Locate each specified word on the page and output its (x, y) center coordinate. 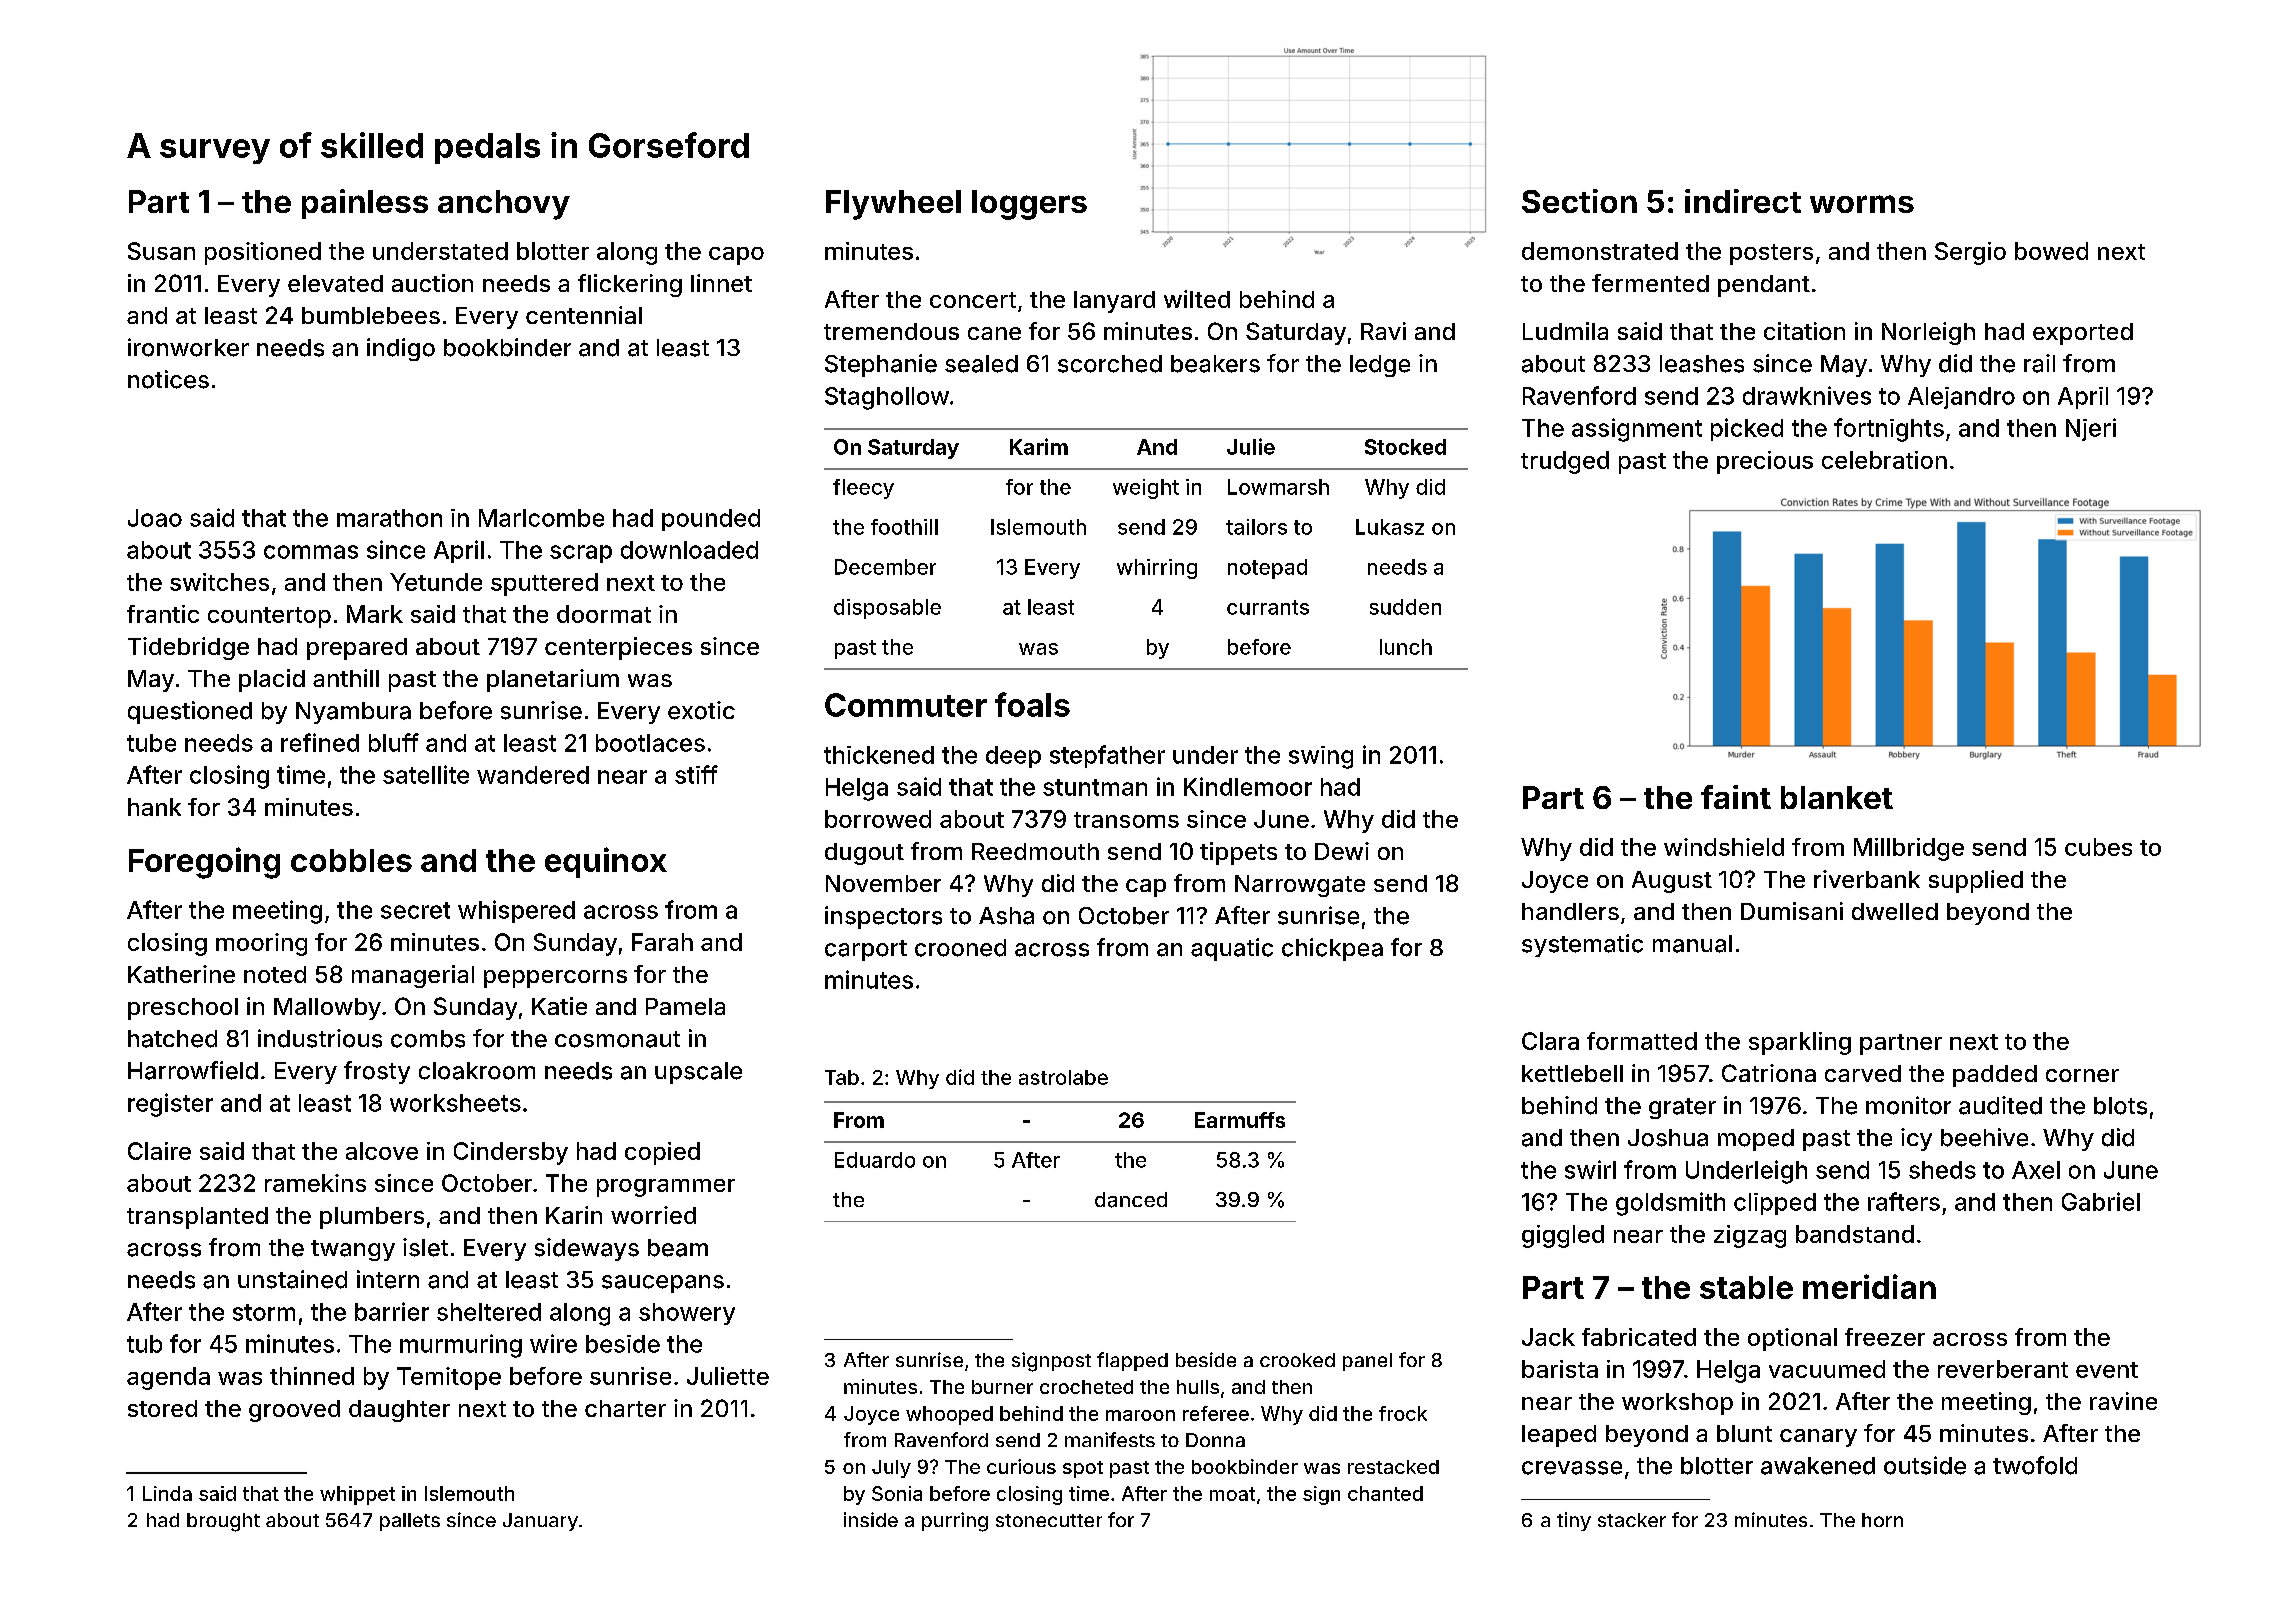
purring (955, 1522)
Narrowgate (1300, 886)
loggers (1029, 205)
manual (1692, 944)
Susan (161, 251)
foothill (904, 527)
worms (1862, 204)
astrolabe (1063, 1077)
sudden (1405, 607)
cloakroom (477, 1071)
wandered (533, 775)
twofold (2035, 1465)
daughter (399, 1411)
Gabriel (2101, 1201)
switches (219, 582)
